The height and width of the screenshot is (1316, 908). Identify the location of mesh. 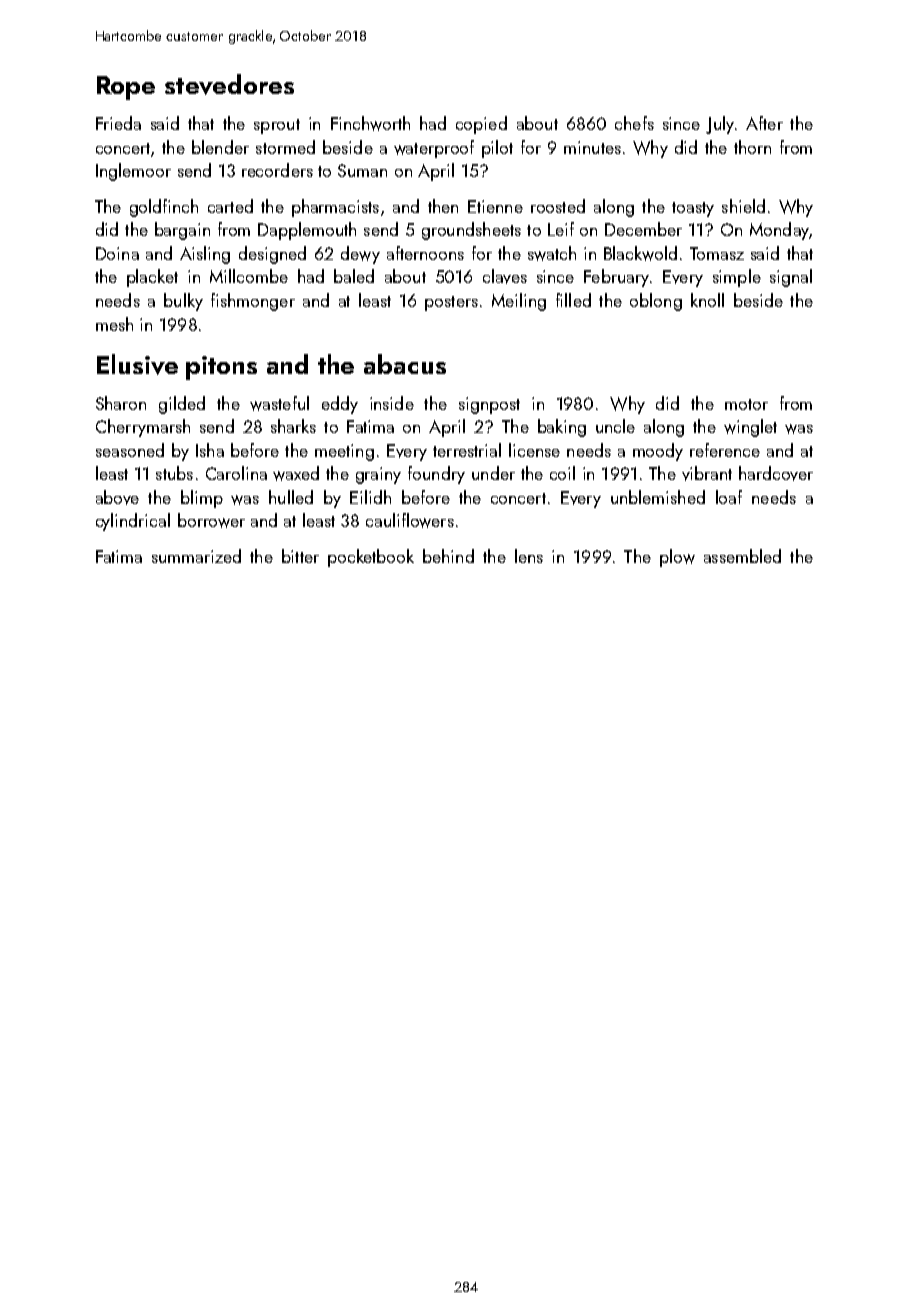
(114, 324).
